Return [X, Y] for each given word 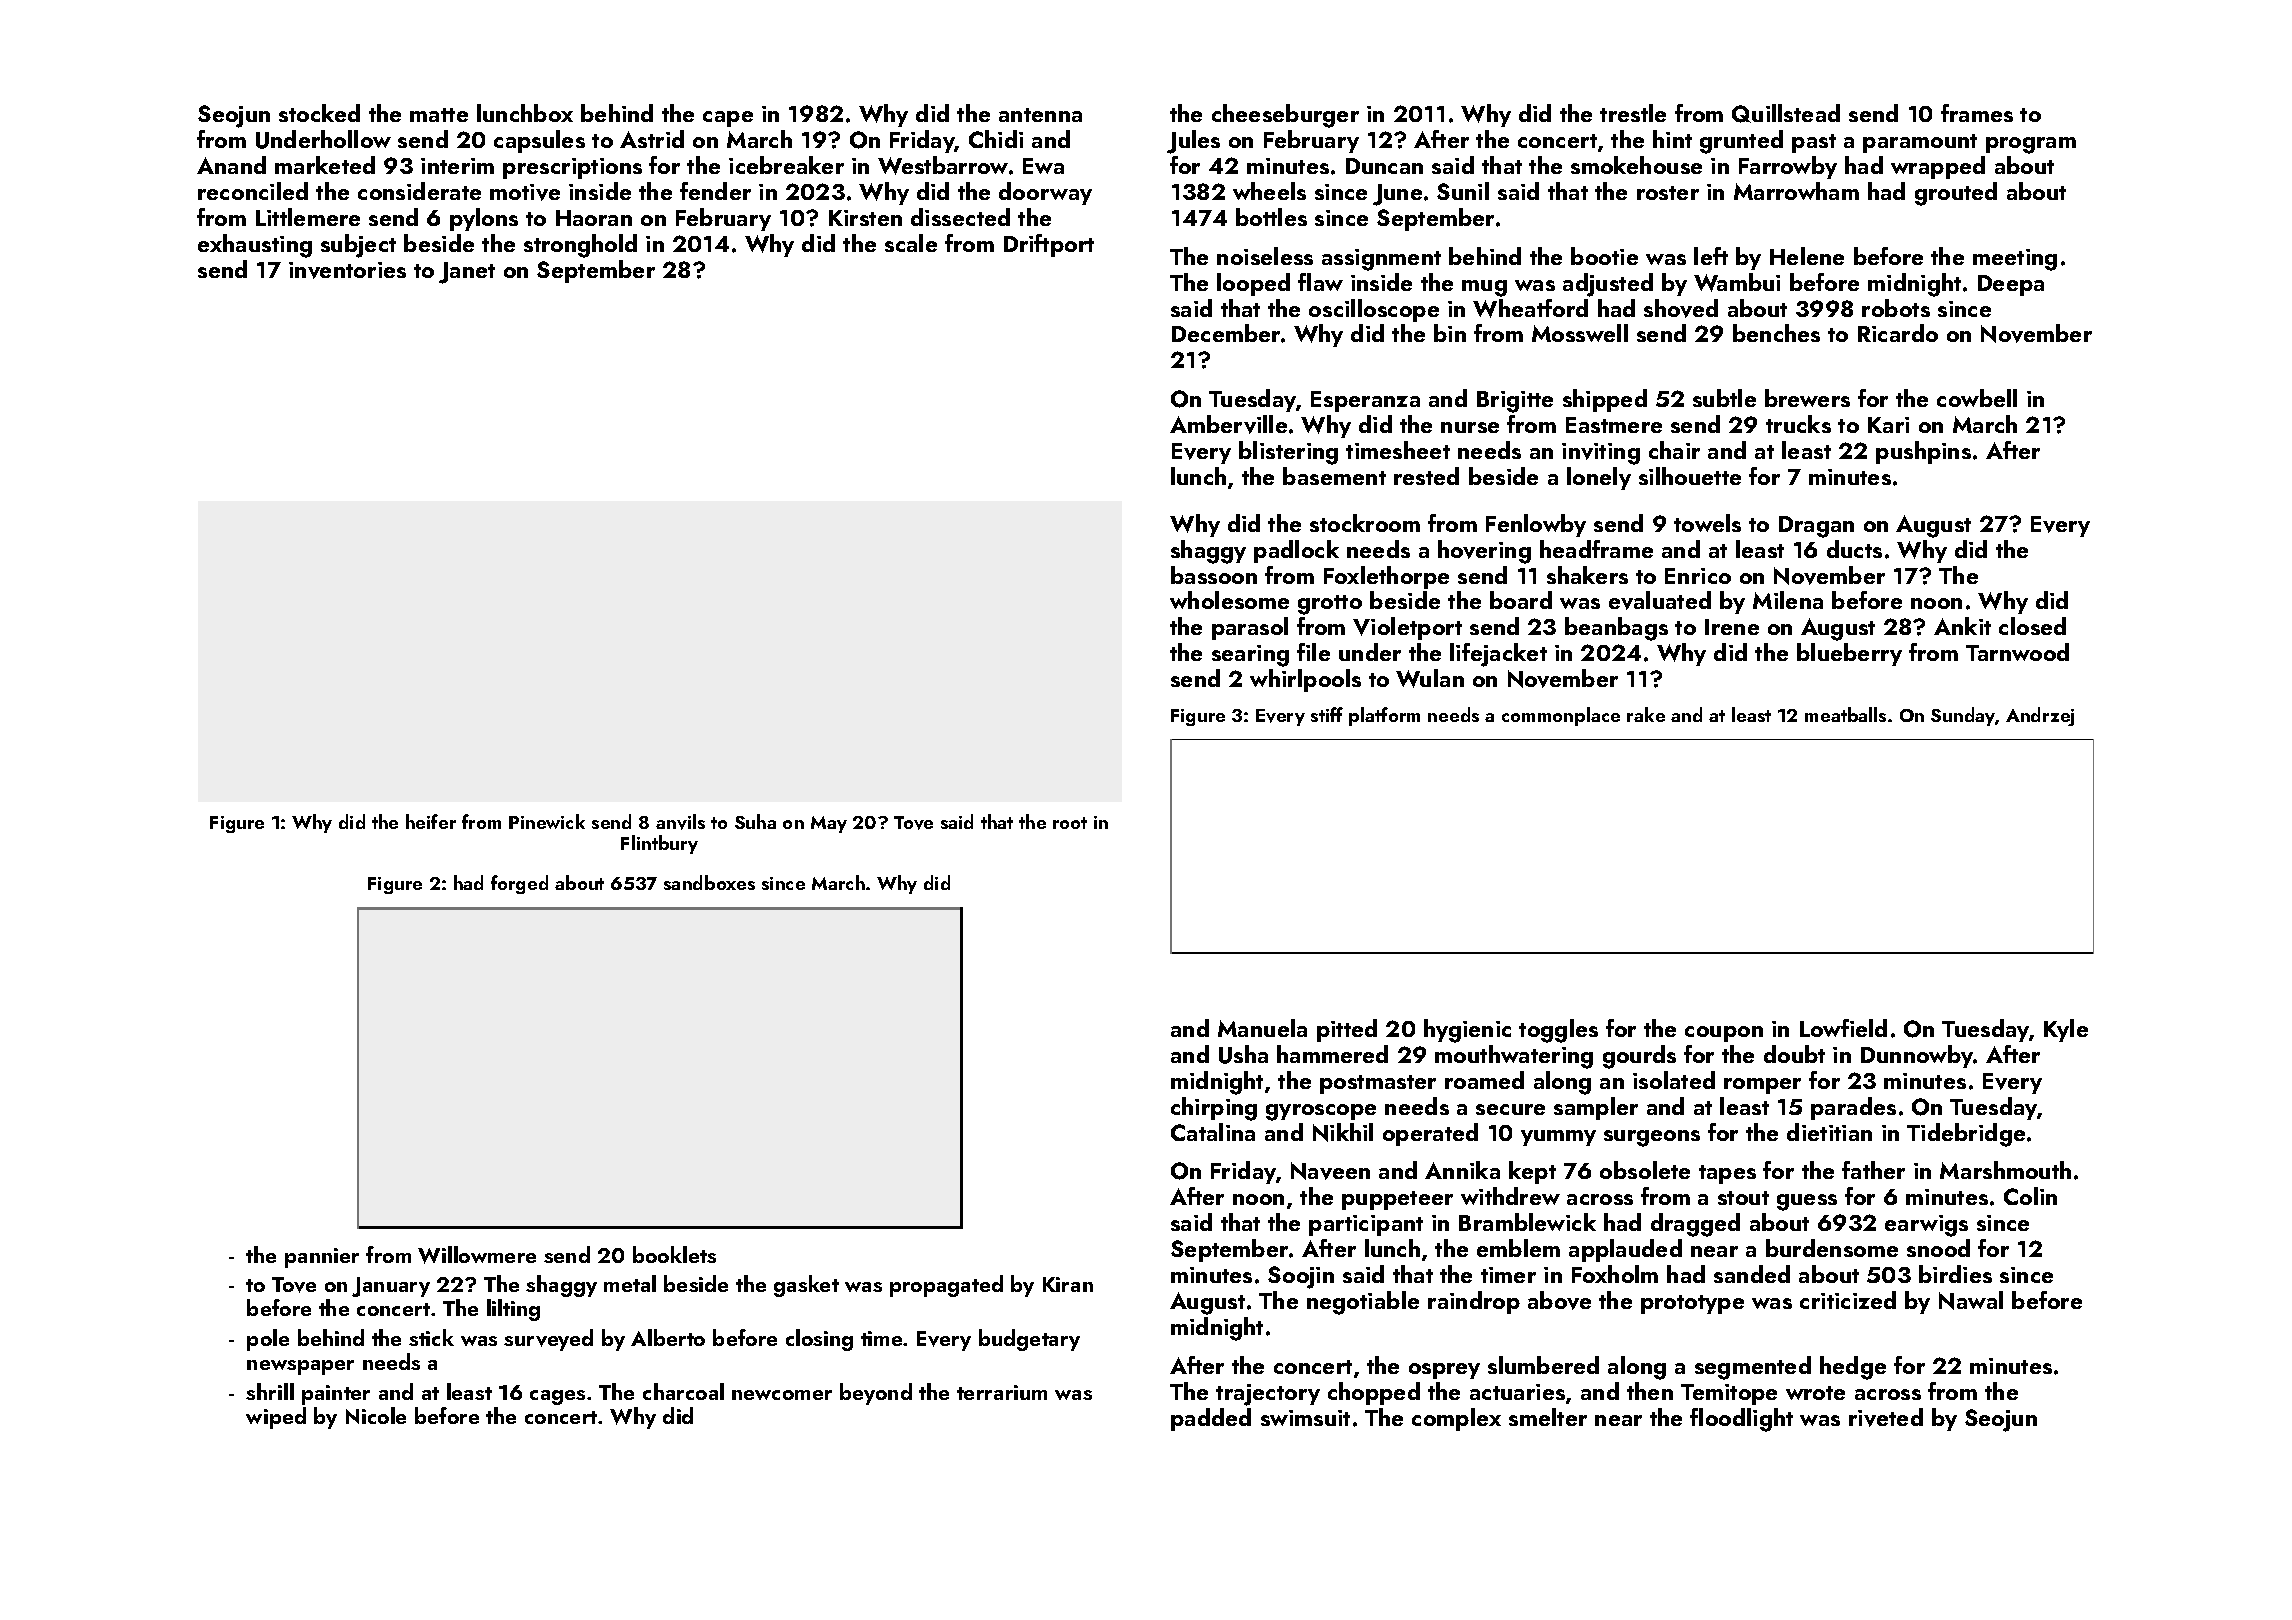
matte [439, 115]
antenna [1040, 115]
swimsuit [1305, 1418]
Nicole [376, 1415]
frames [1977, 113]
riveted [1886, 1417]
